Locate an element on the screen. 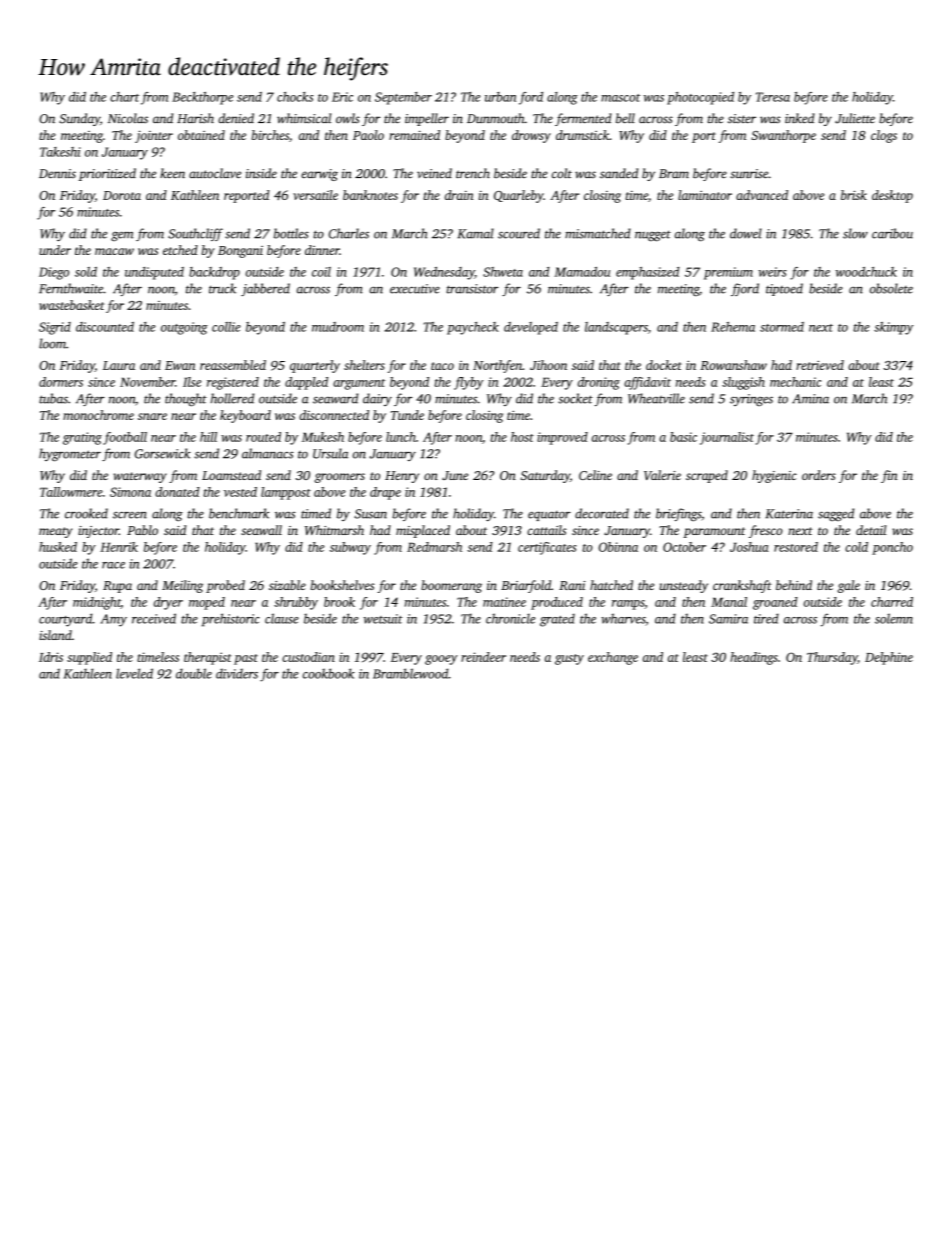 The height and width of the screenshot is (1233, 952). Mukesh is located at coordinates (323, 437).
